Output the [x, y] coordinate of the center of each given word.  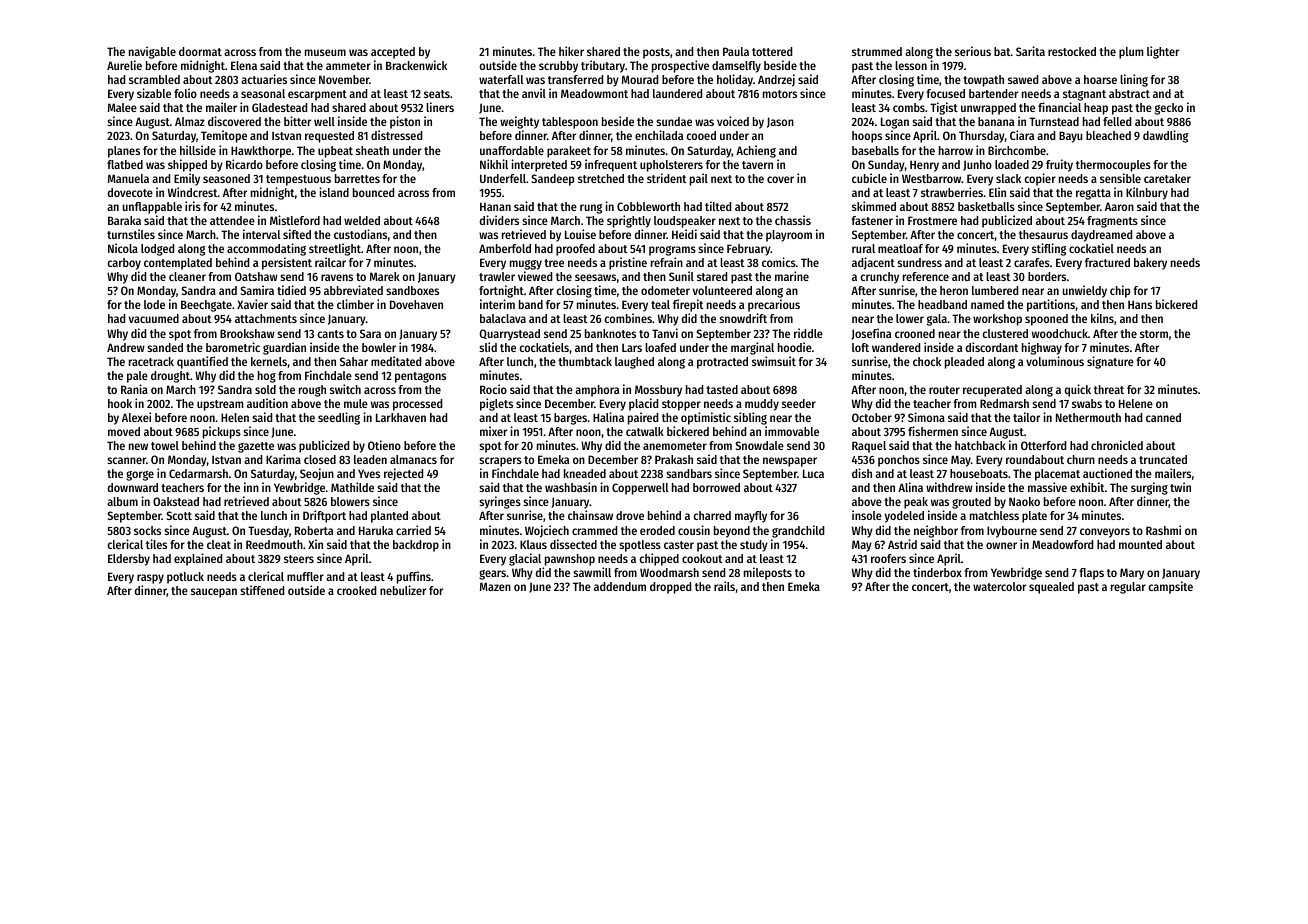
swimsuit [774, 361]
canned [1163, 417]
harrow [956, 150]
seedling [339, 418]
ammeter [348, 66]
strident [666, 178]
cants [330, 334]
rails [724, 586]
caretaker [1167, 178]
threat [1109, 389]
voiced [733, 121]
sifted [297, 234]
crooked [356, 590]
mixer [493, 431]
